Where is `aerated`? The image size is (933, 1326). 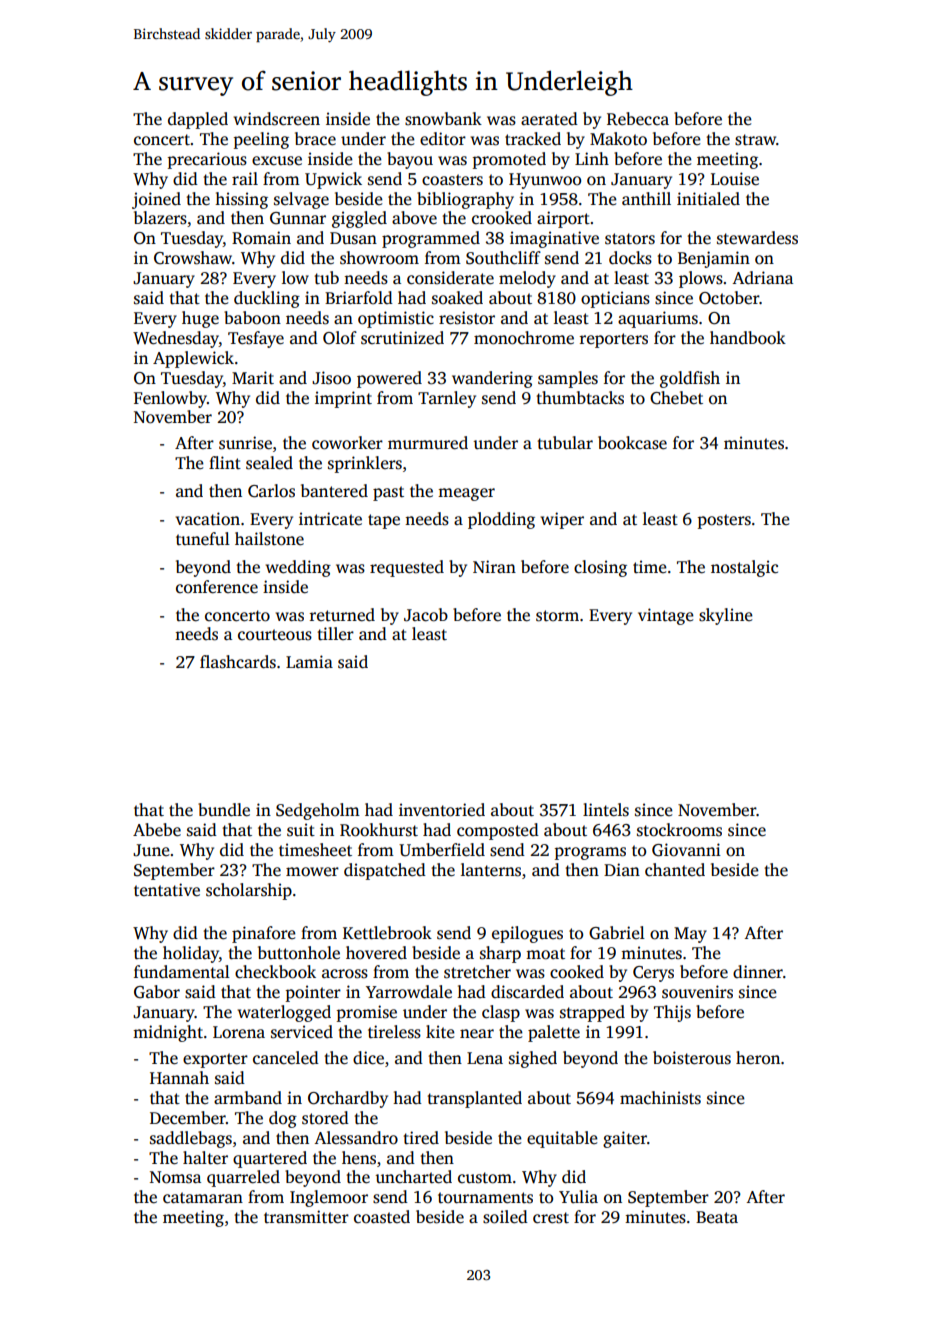
aerated is located at coordinates (549, 119).
